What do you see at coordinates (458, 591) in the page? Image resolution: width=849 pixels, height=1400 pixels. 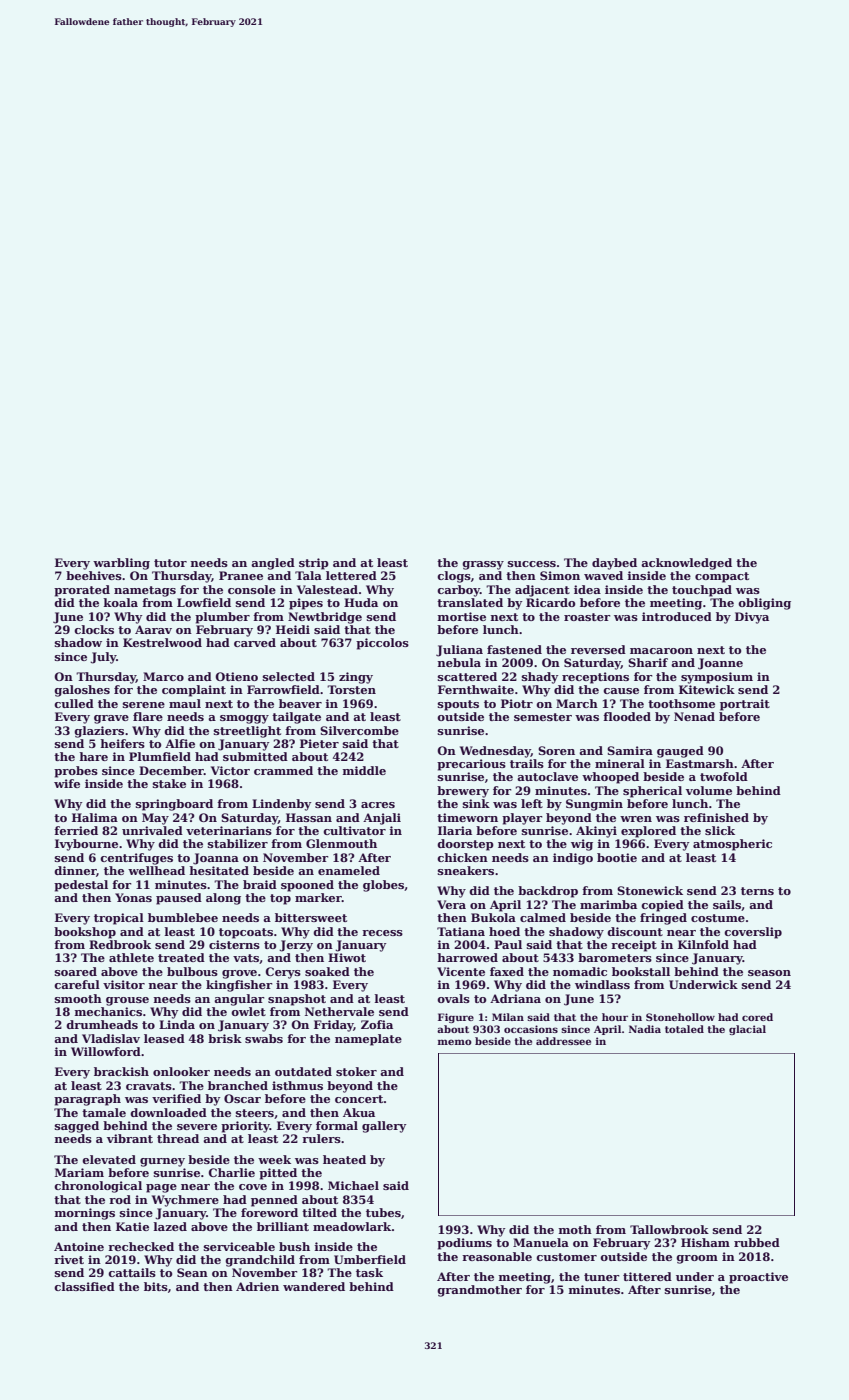 I see `carboy` at bounding box center [458, 591].
